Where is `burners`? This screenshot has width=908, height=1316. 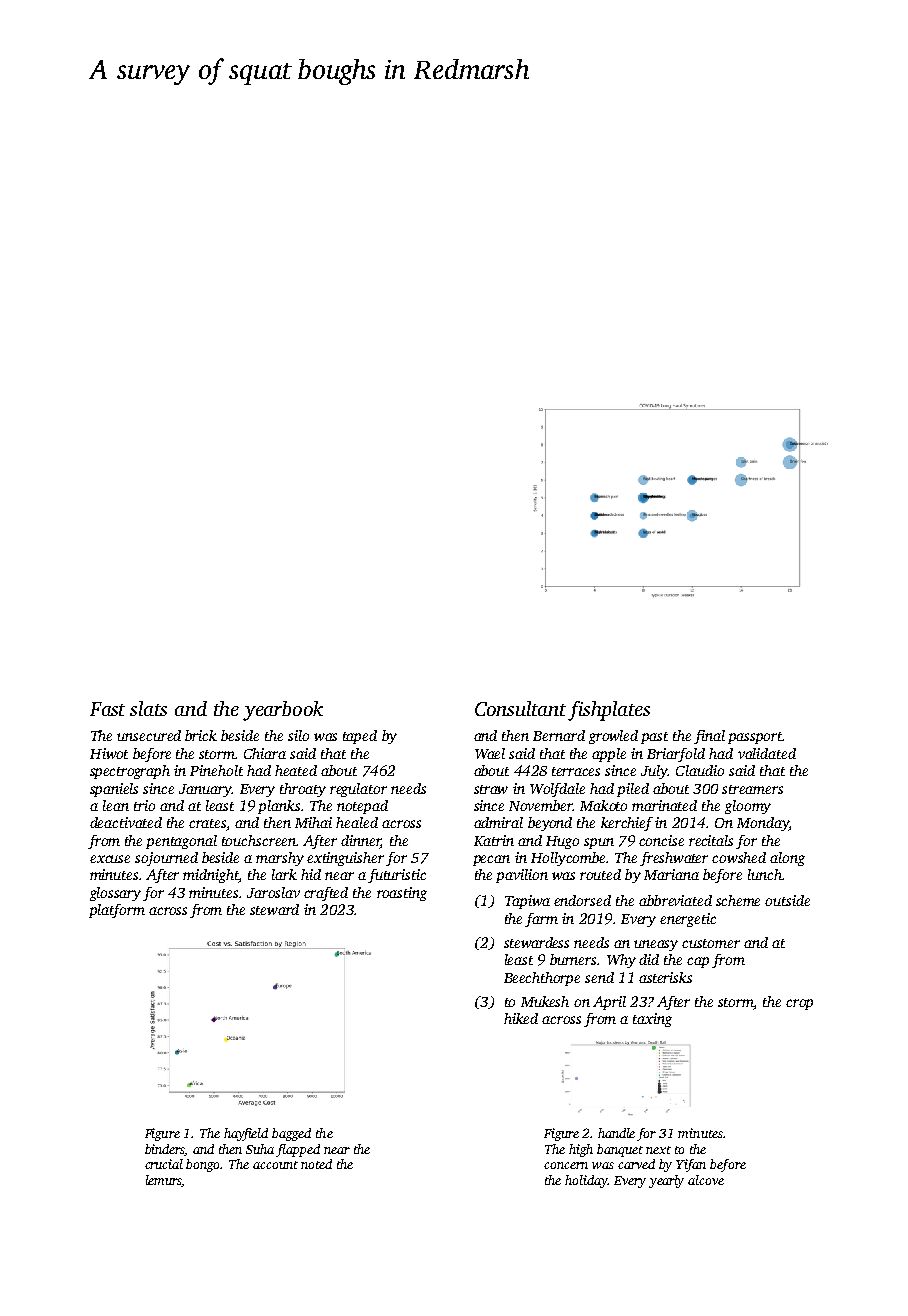 burners is located at coordinates (573, 959).
